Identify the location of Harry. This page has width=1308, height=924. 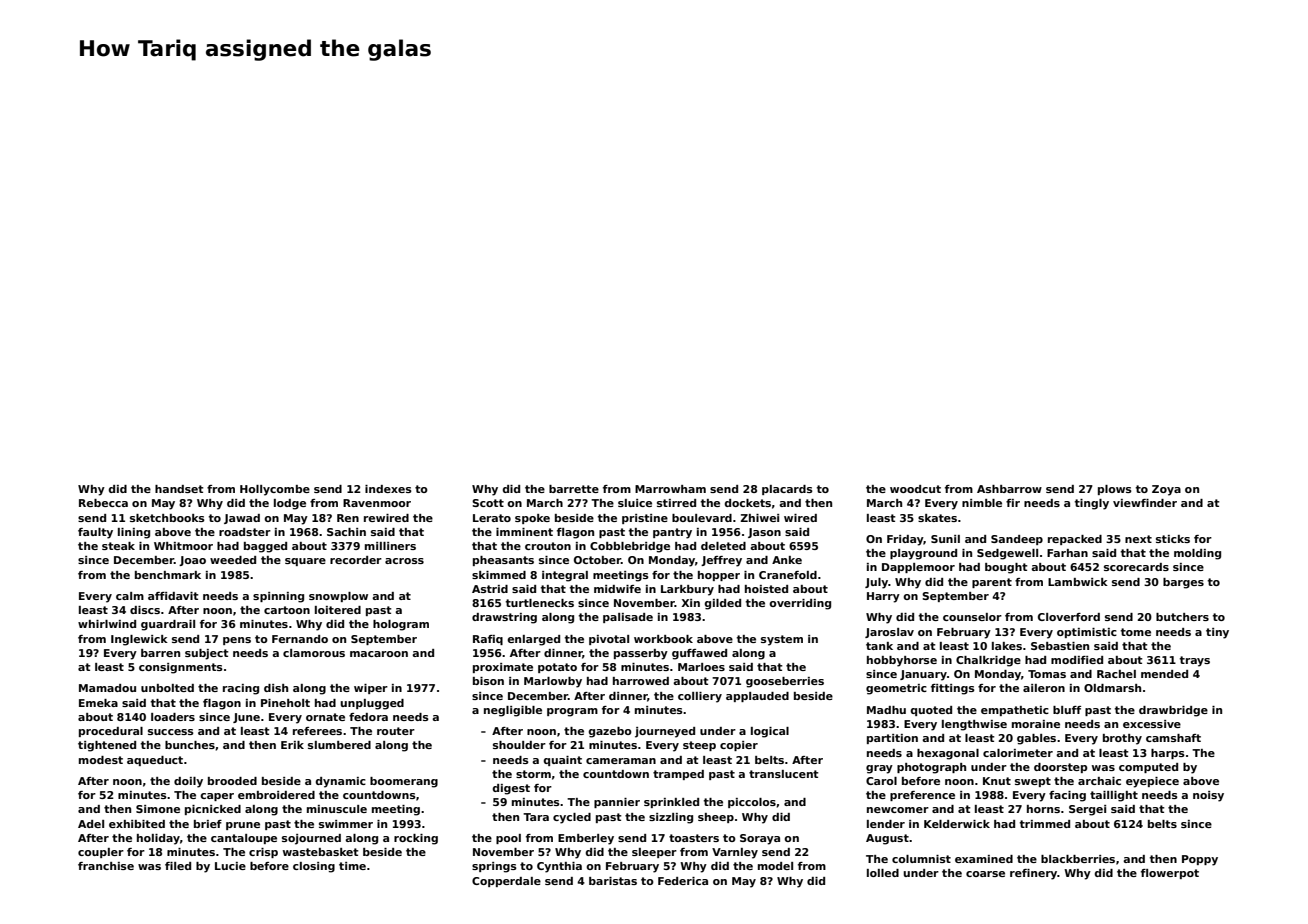
(883, 597).
